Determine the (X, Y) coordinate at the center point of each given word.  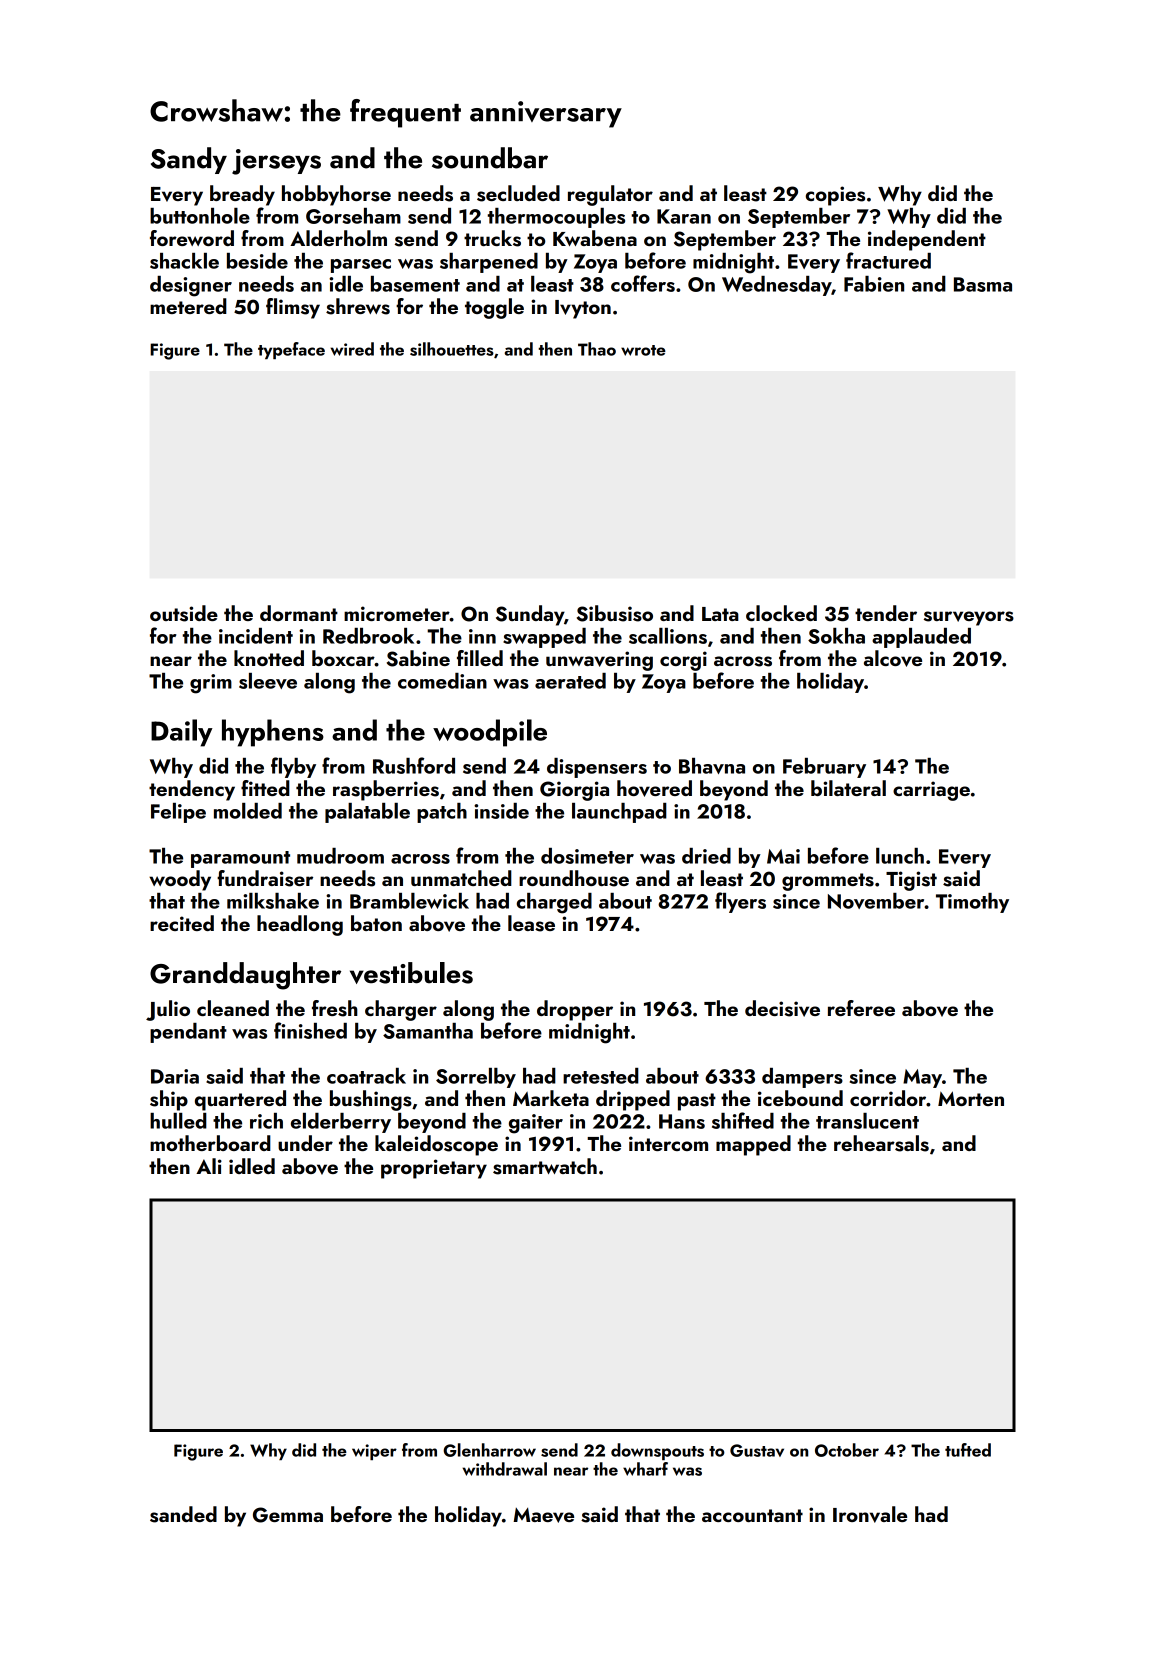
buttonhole (200, 216)
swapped (544, 638)
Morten (971, 1098)
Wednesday (777, 286)
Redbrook (368, 636)
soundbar (490, 158)
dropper (575, 1010)
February (824, 768)
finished (310, 1030)
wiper (374, 1452)
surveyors (969, 618)
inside (501, 811)
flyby (293, 767)
